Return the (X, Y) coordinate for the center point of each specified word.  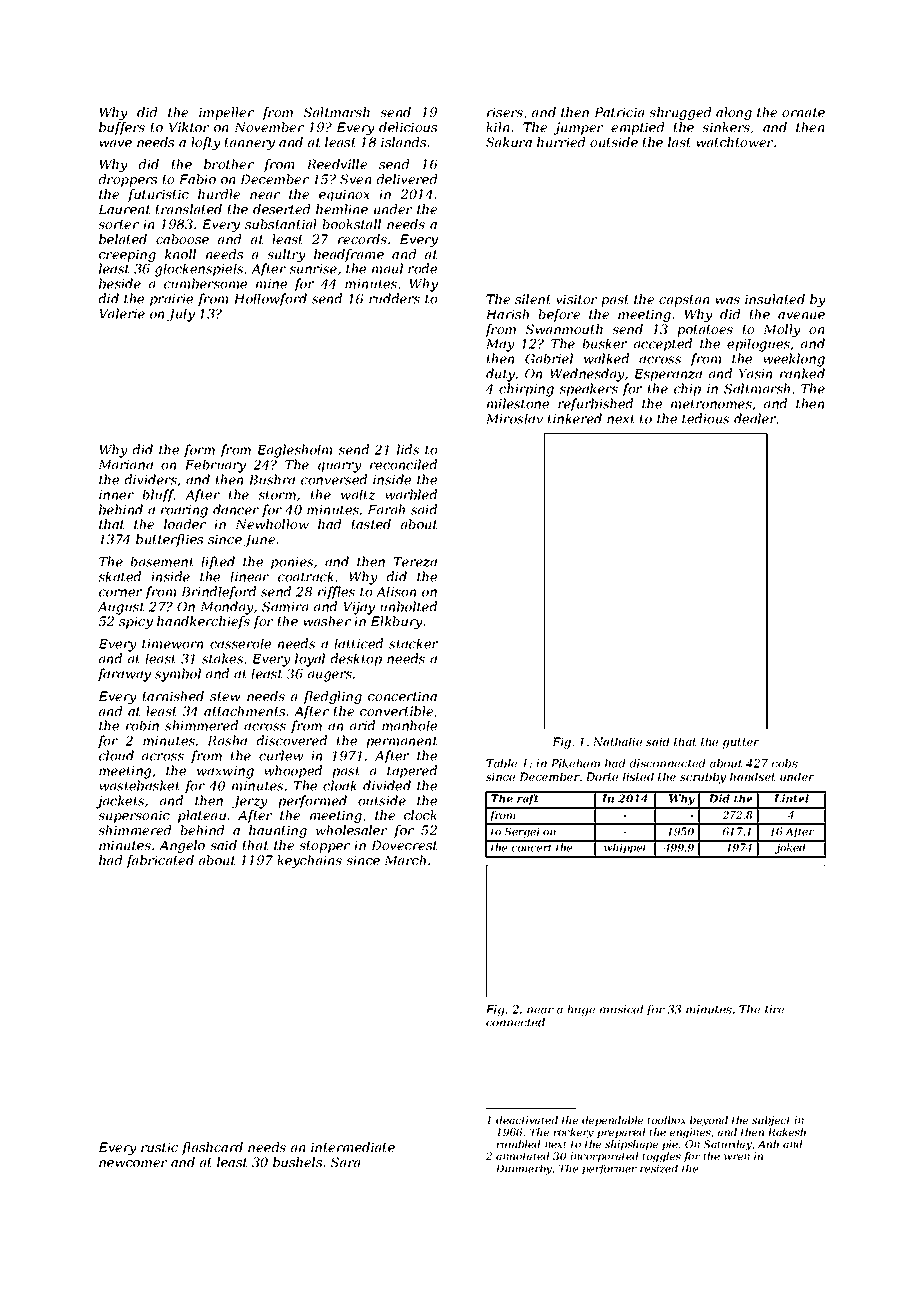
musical (621, 1009)
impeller (226, 113)
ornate (803, 112)
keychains (309, 861)
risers (505, 112)
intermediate (353, 1147)
